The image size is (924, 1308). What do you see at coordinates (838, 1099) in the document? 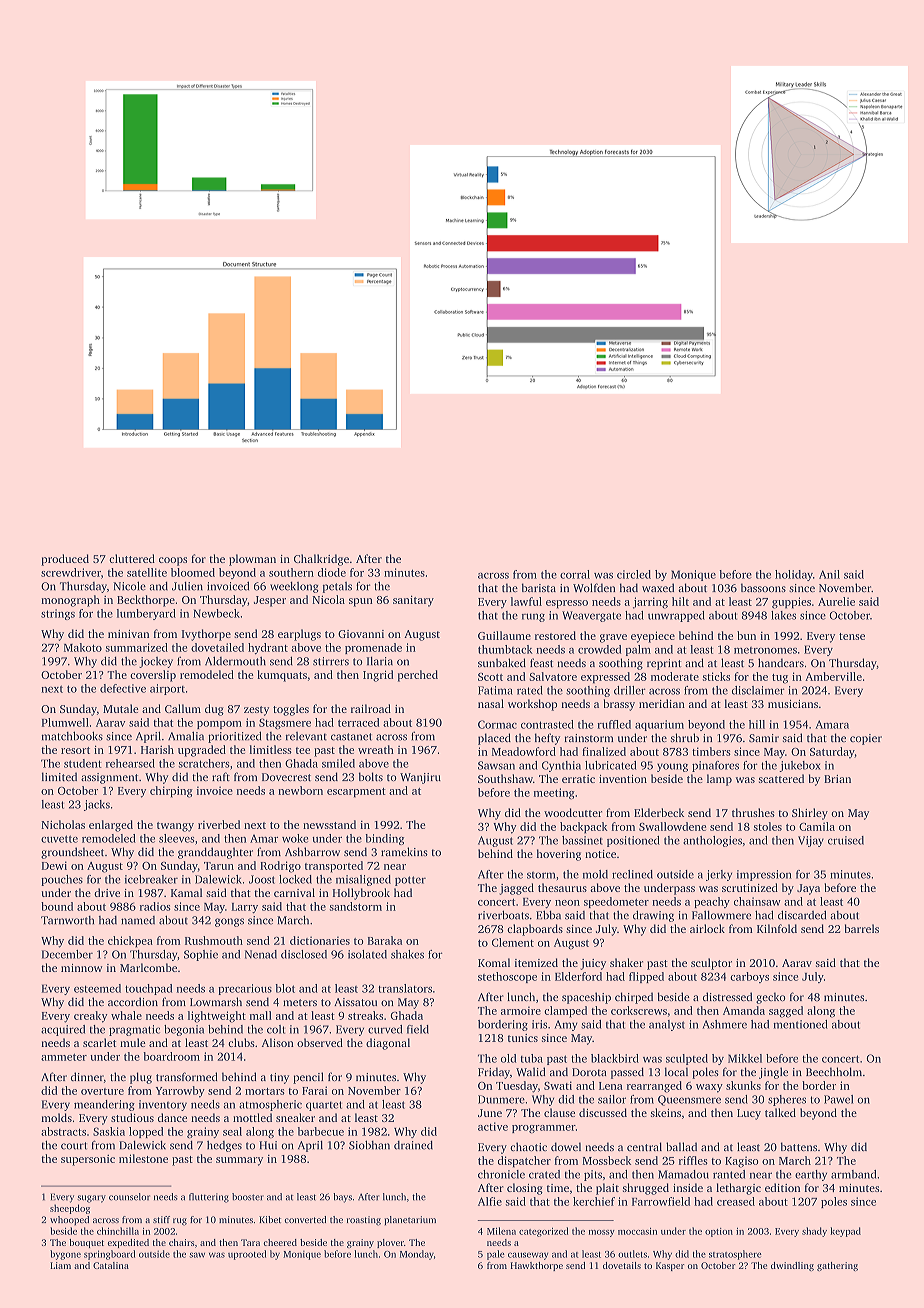
I see `Pawel` at bounding box center [838, 1099].
